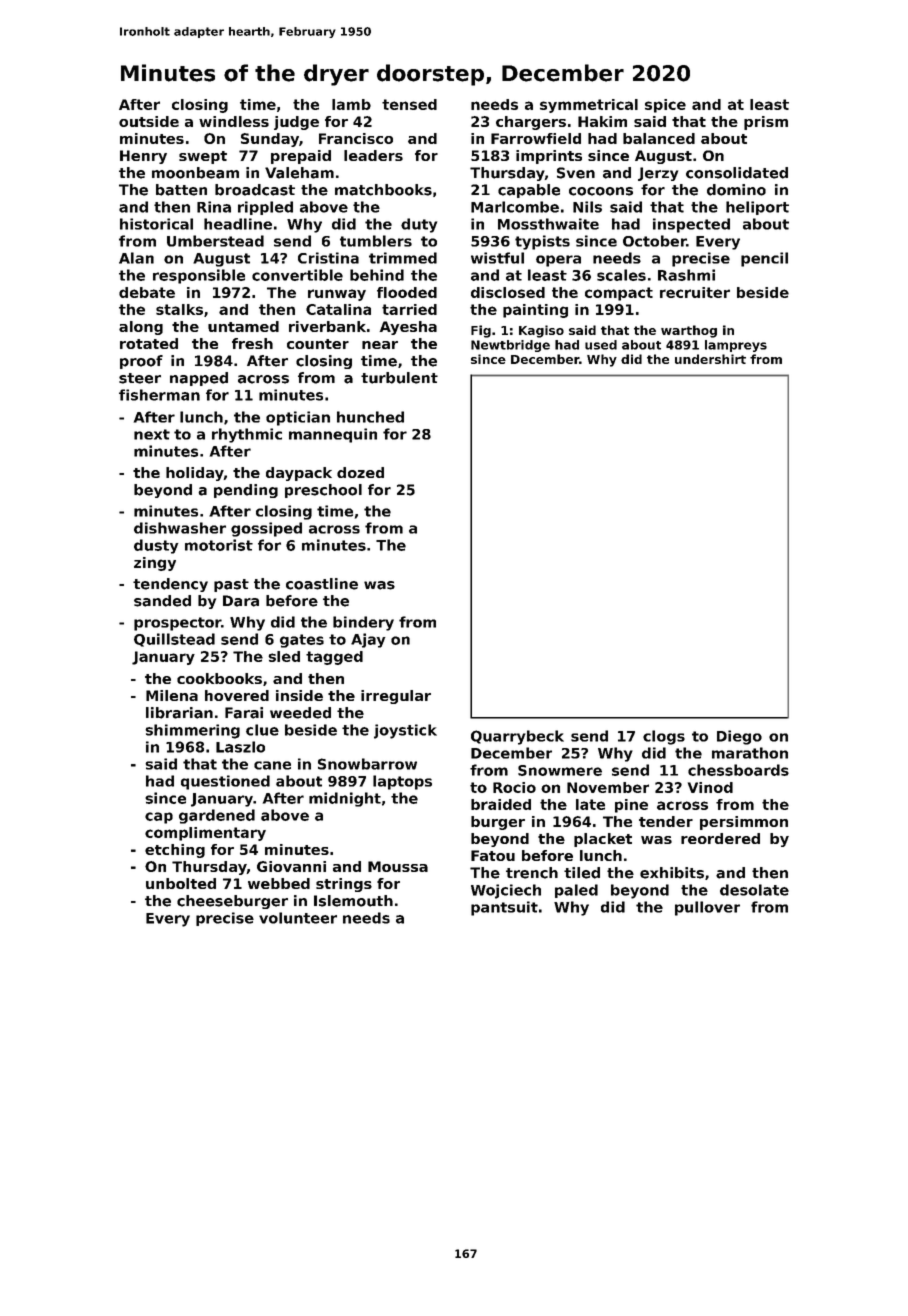 The image size is (908, 1316). Describe the element at coordinates (396, 697) in the page. I see `irregular` at that location.
